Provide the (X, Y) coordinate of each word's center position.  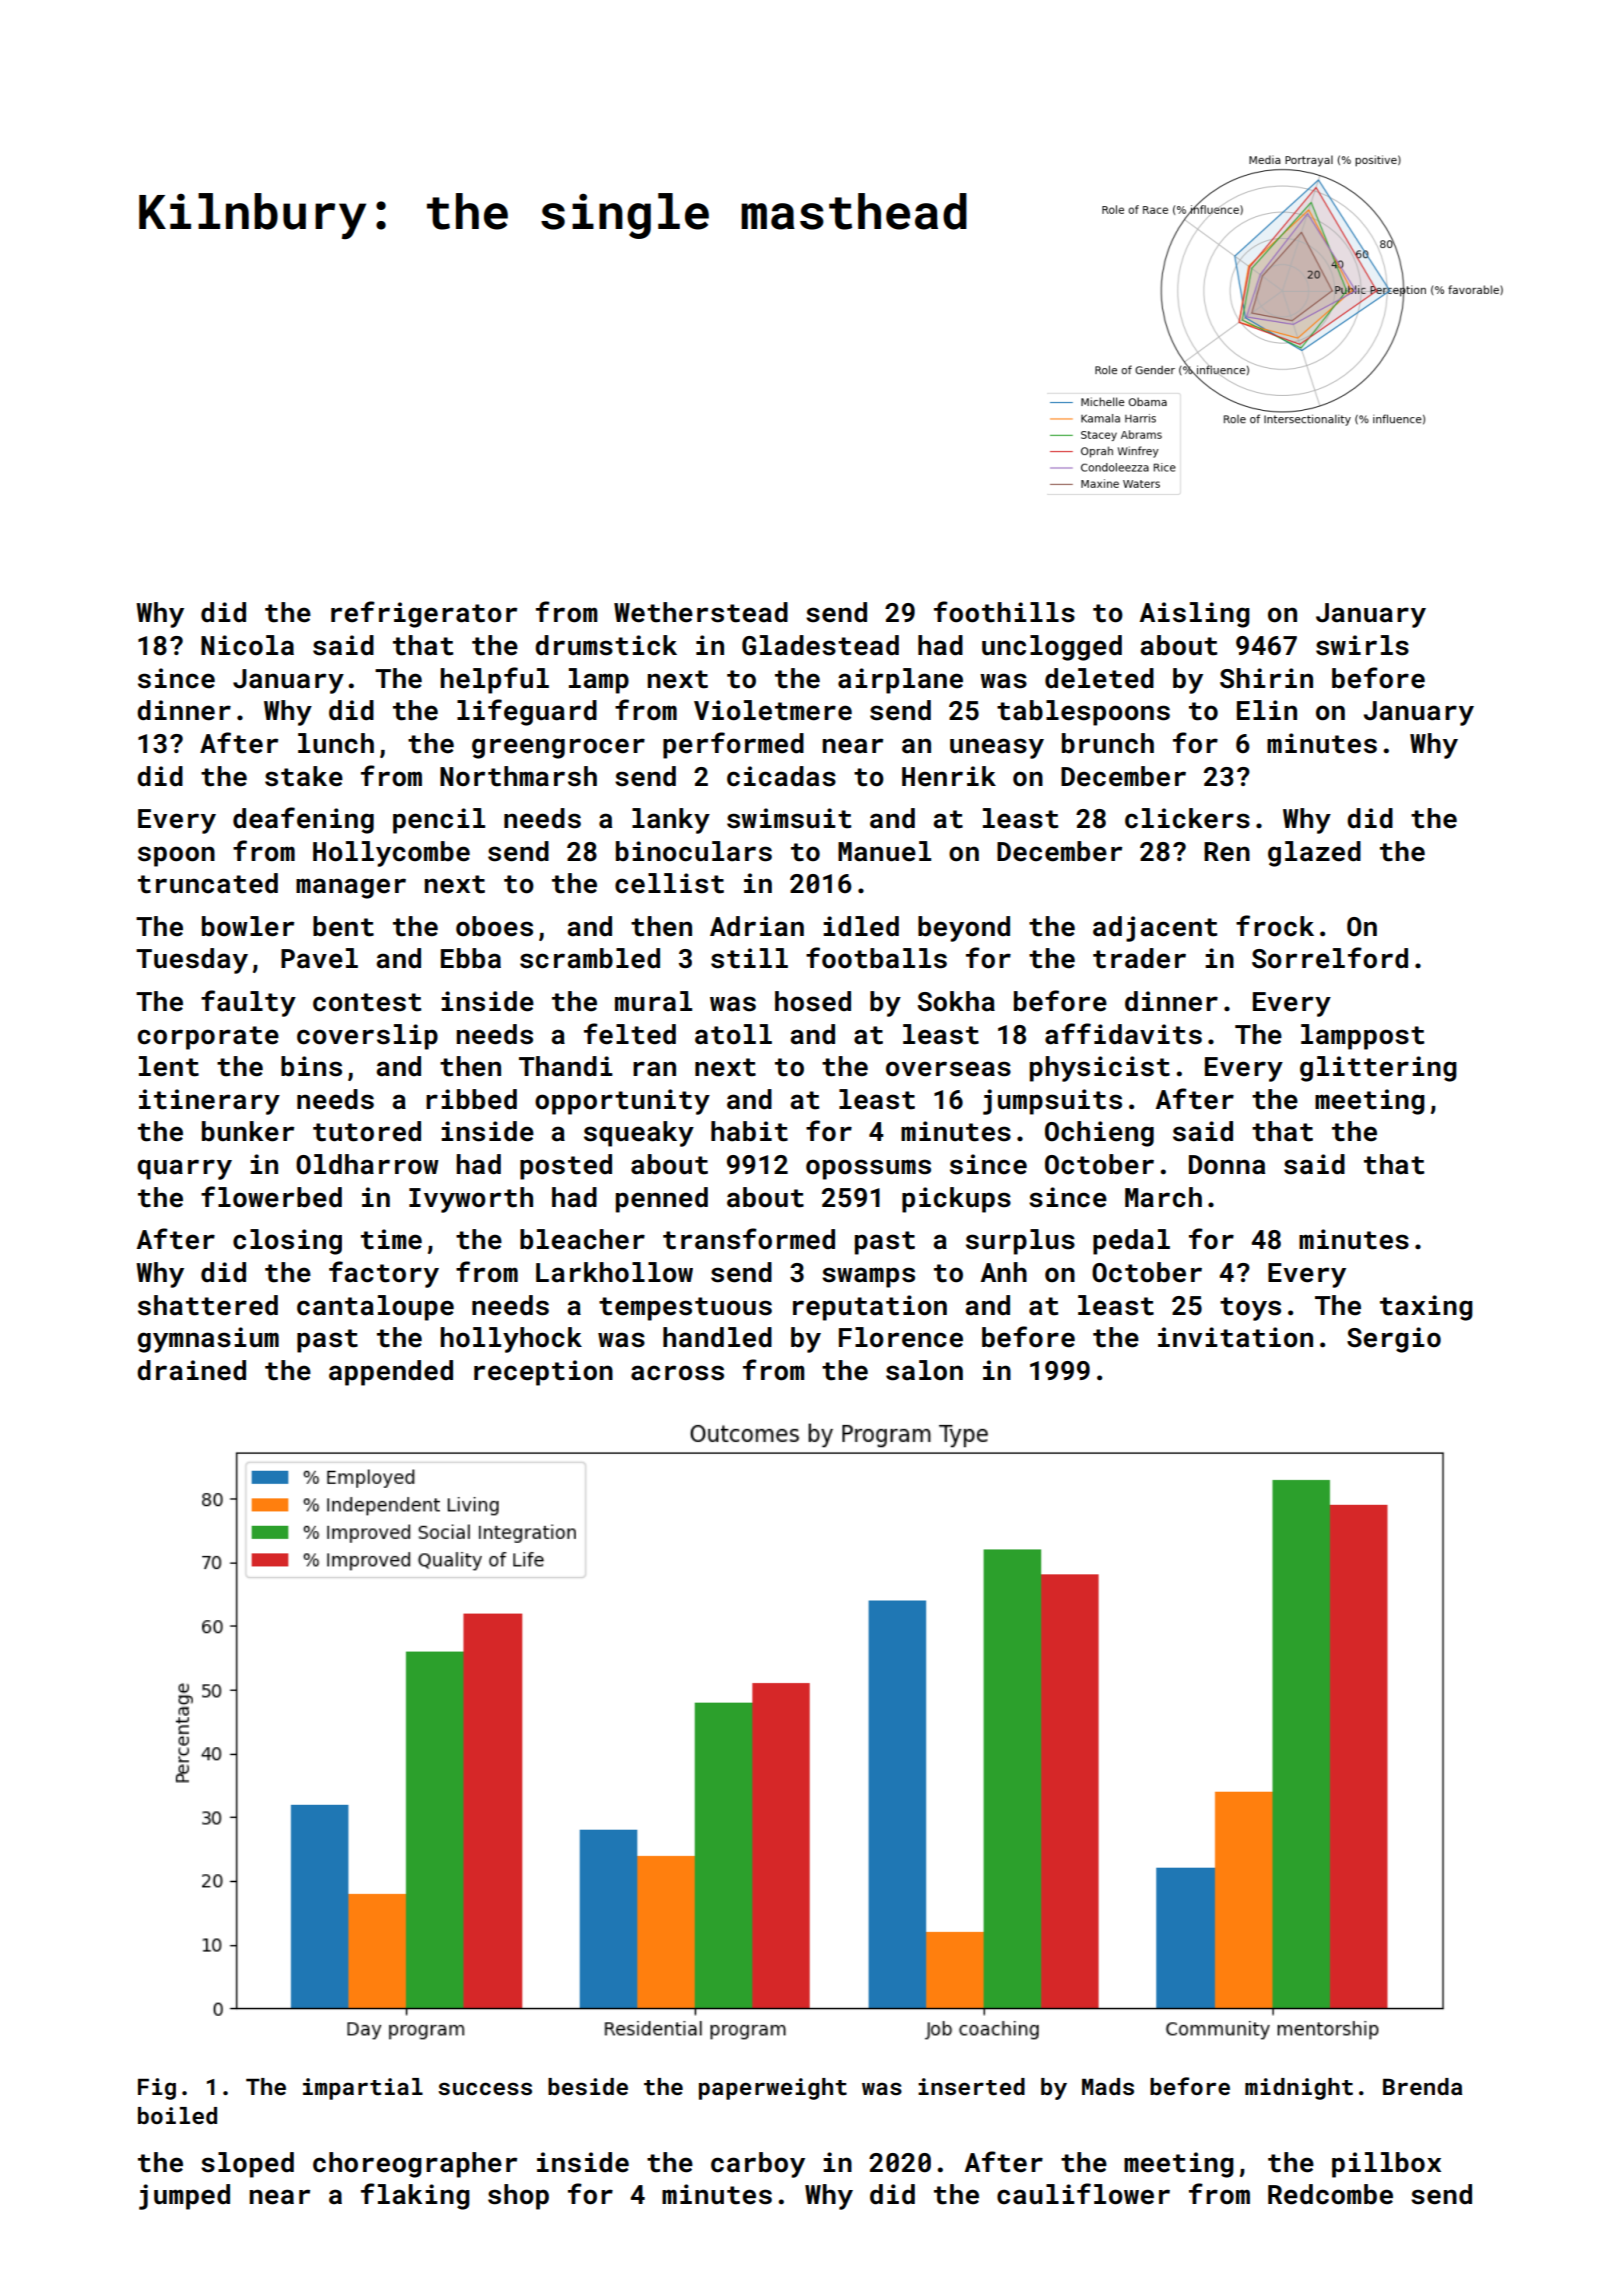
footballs (876, 958)
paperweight (773, 2089)
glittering (1378, 1069)
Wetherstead (701, 612)
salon (924, 1370)
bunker (248, 1131)
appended (391, 1373)
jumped (184, 2197)
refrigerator (424, 614)
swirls (1362, 645)
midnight (1299, 2089)
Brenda (1422, 2086)
